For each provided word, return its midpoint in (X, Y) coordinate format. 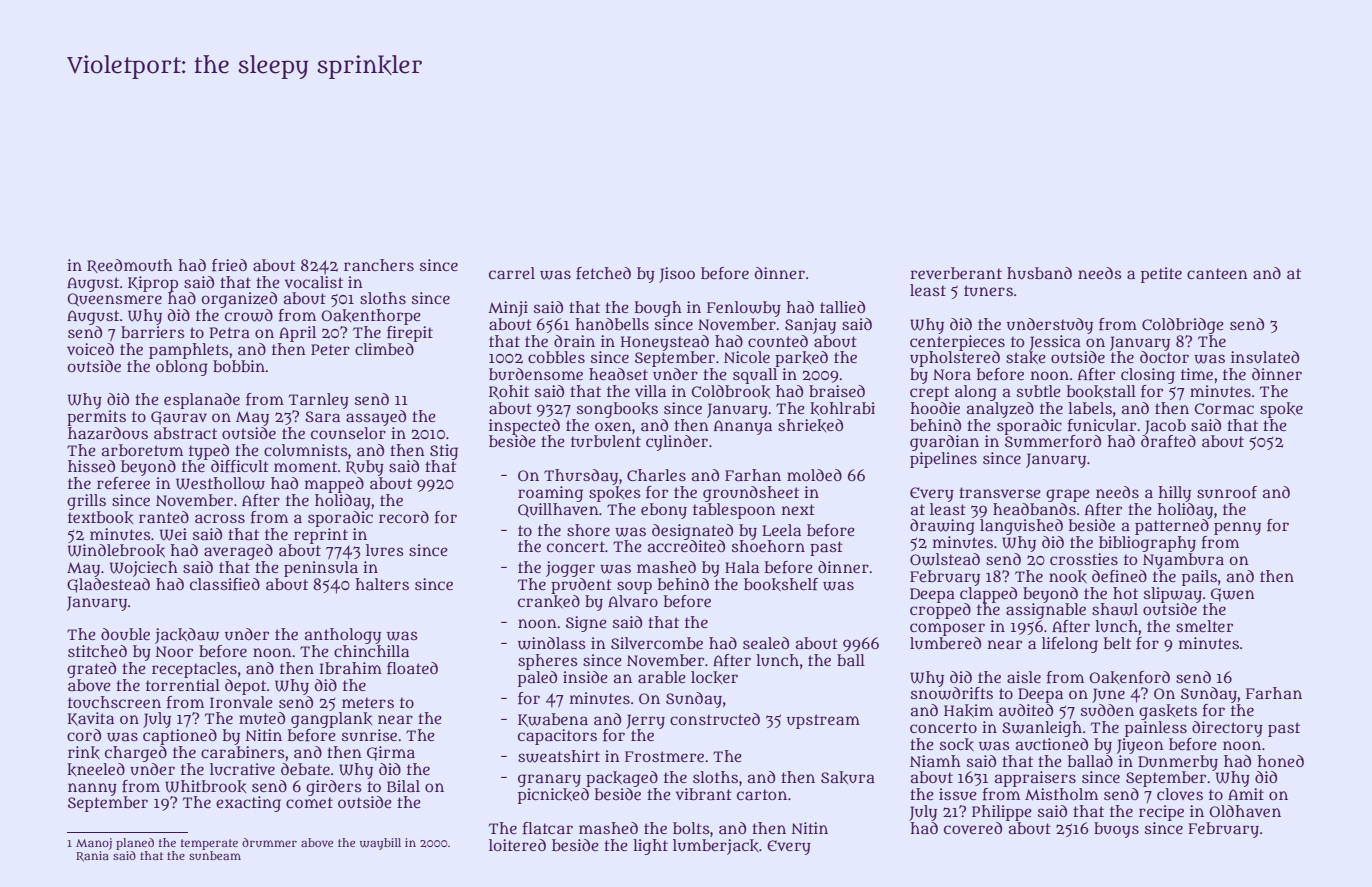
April (297, 334)
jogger (570, 569)
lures (385, 550)
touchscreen (114, 702)
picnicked (553, 796)
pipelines (943, 460)
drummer (269, 842)
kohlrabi (842, 408)
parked (801, 359)
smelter (1204, 626)
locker (714, 677)
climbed (384, 349)
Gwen (1233, 595)
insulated (1265, 357)
